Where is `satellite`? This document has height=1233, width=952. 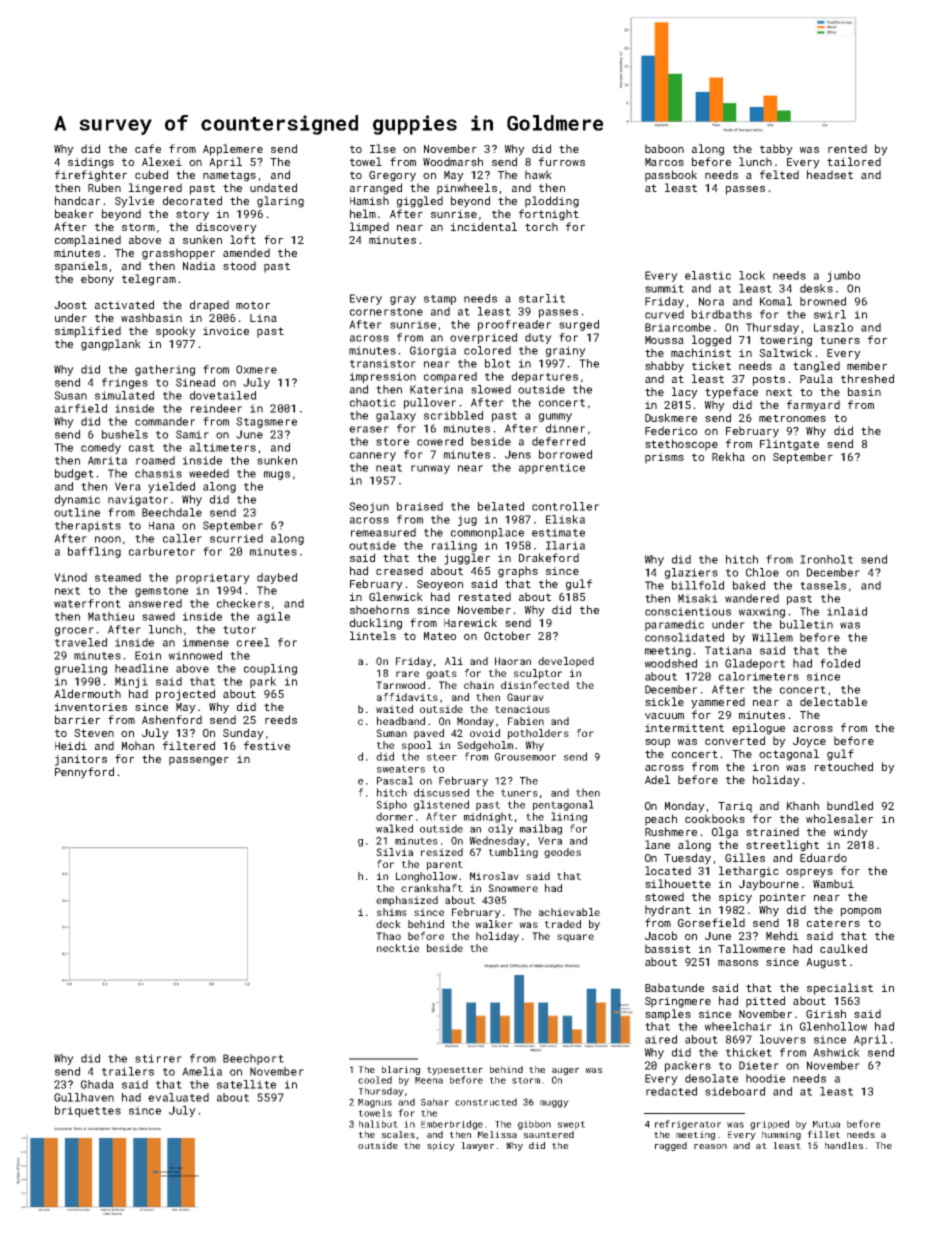
satellite is located at coordinates (246, 1084).
